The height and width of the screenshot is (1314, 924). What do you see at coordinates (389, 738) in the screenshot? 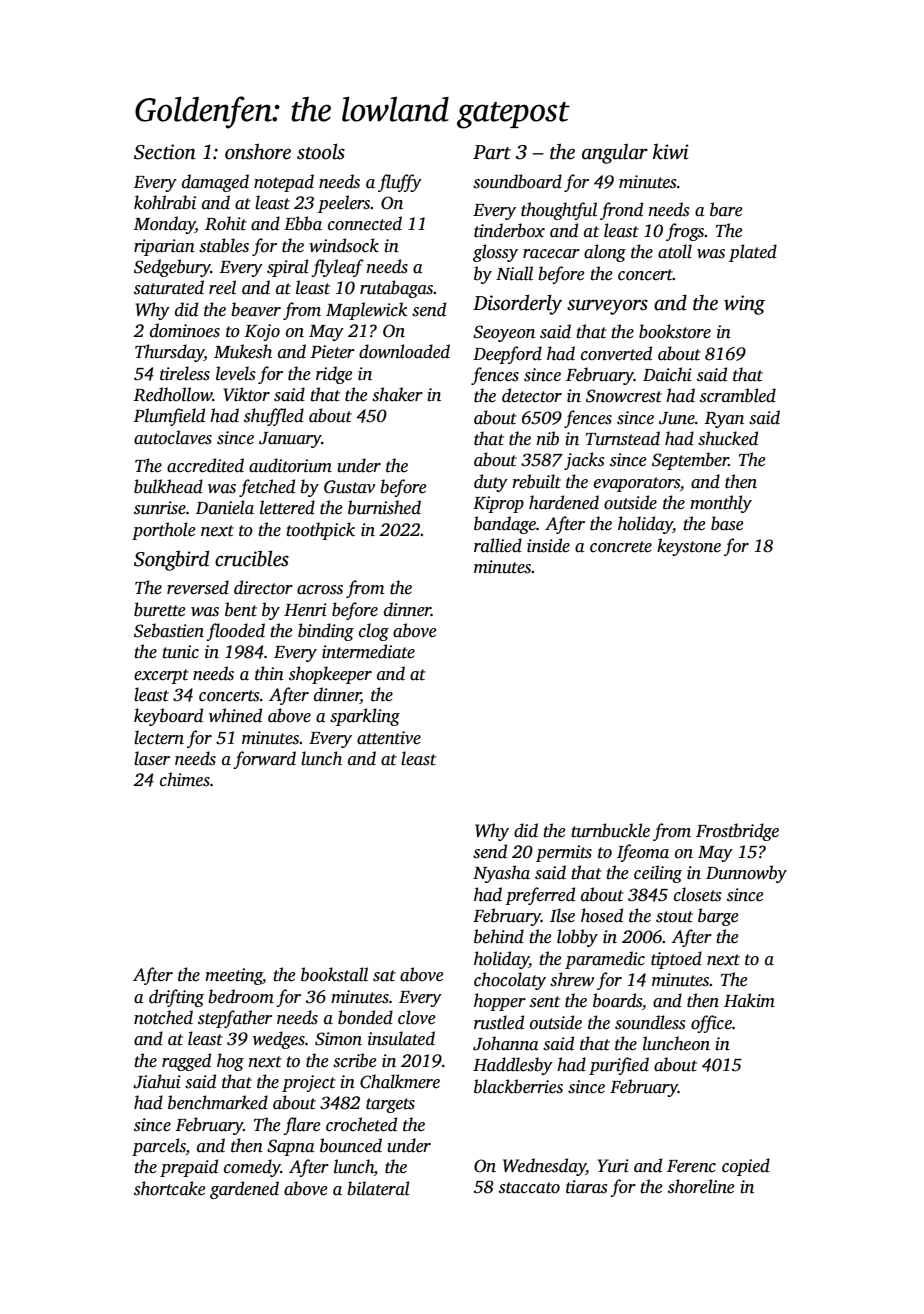
I see `attentive` at bounding box center [389, 738].
